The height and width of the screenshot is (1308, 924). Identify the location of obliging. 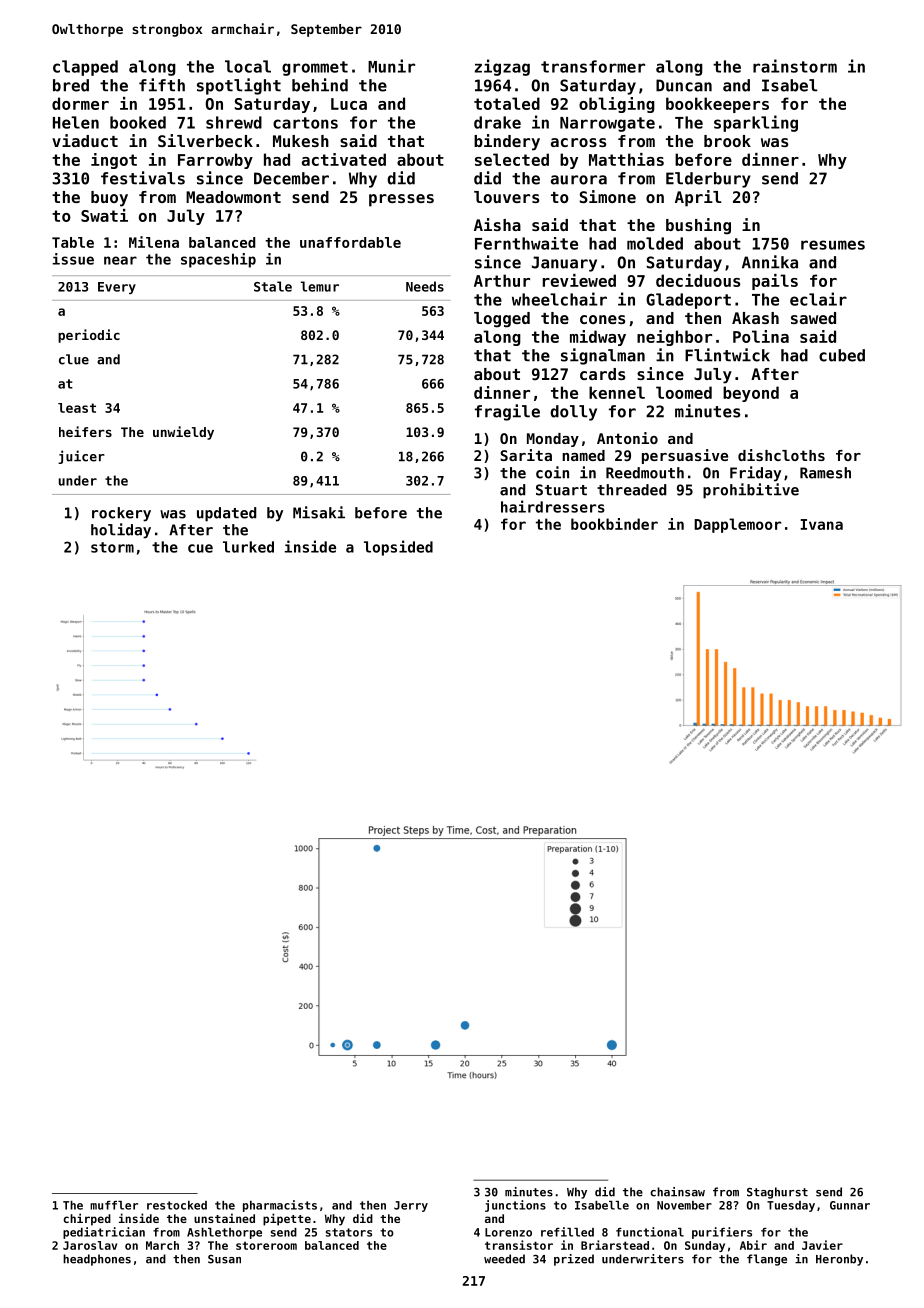
(617, 105).
